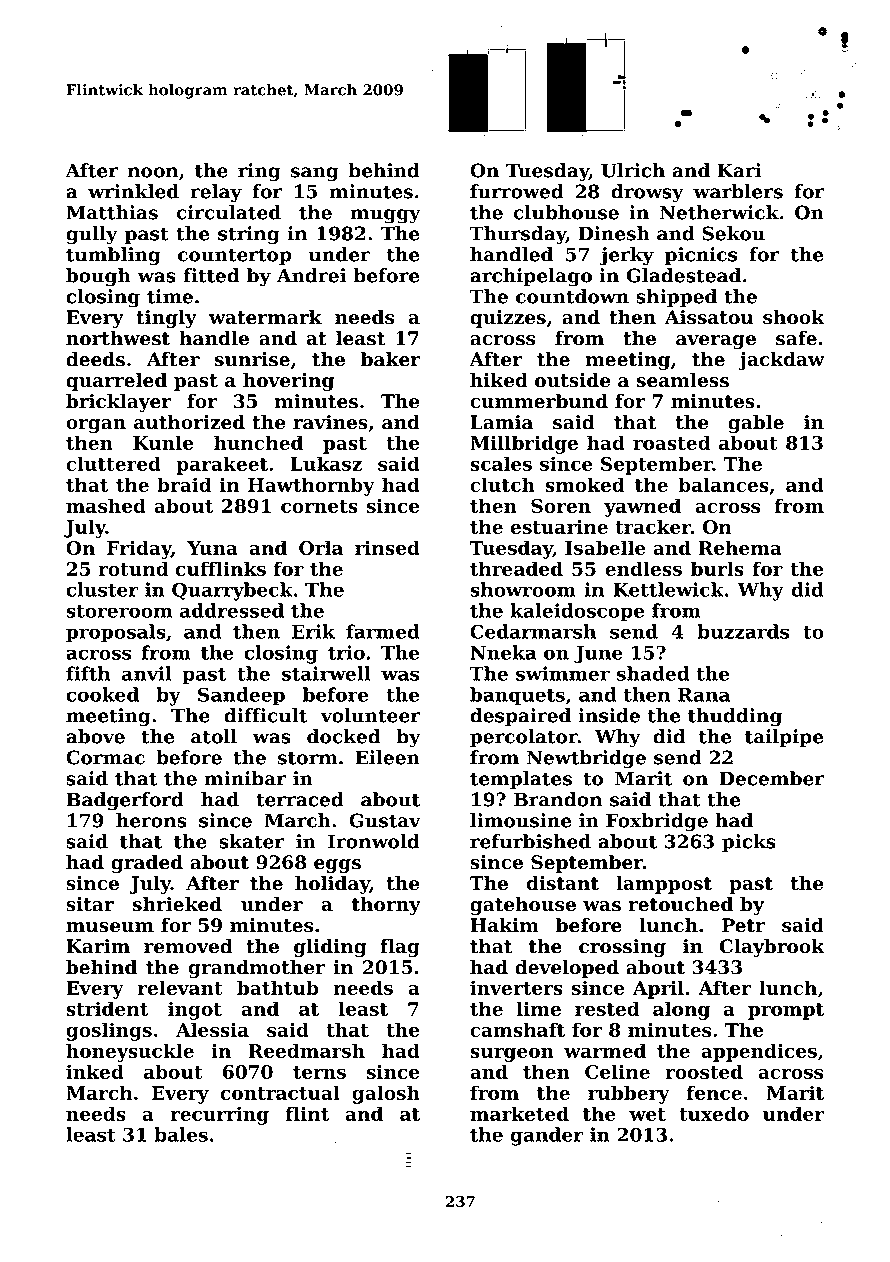 The width and height of the document is (890, 1262). What do you see at coordinates (184, 484) in the document?
I see `braid` at bounding box center [184, 484].
